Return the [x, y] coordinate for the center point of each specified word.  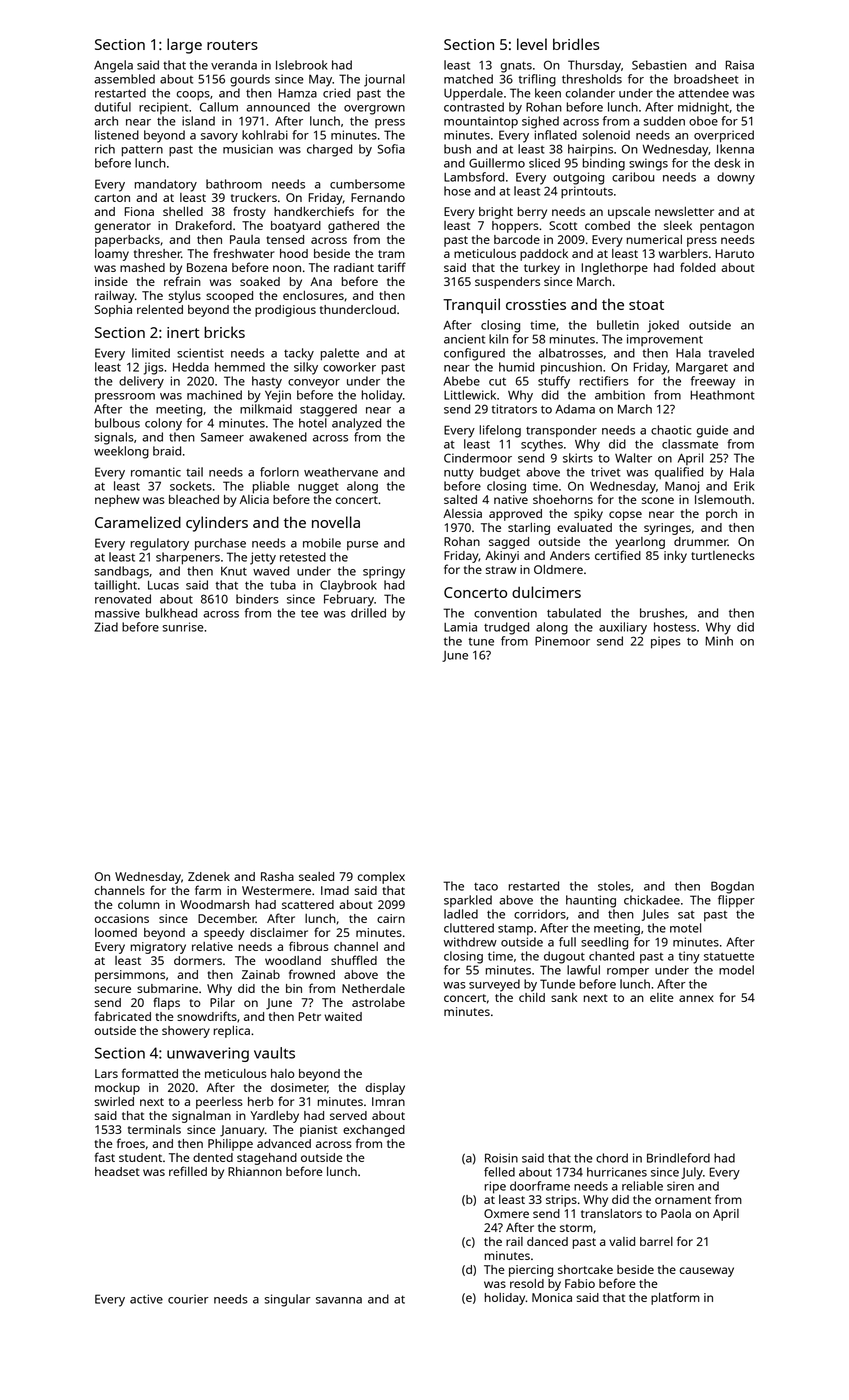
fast [105, 1157]
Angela [113, 66]
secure [113, 989]
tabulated [574, 613]
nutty [459, 474]
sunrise [183, 627]
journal [384, 80]
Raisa [739, 65]
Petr [310, 1016]
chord [612, 1158]
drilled [368, 613]
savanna [339, 1300]
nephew [117, 501]
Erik [744, 486]
